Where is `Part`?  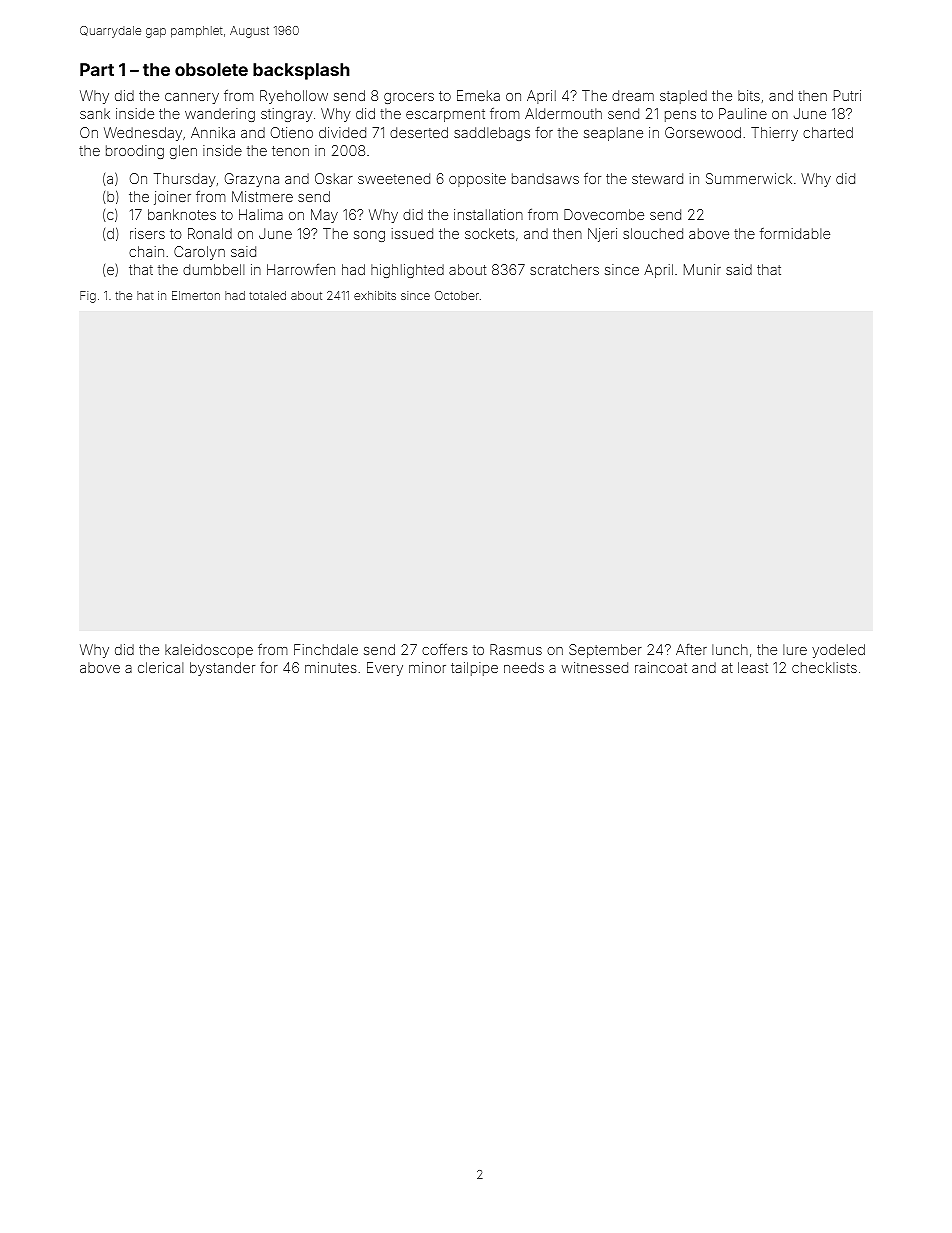 Part is located at coordinates (97, 69).
